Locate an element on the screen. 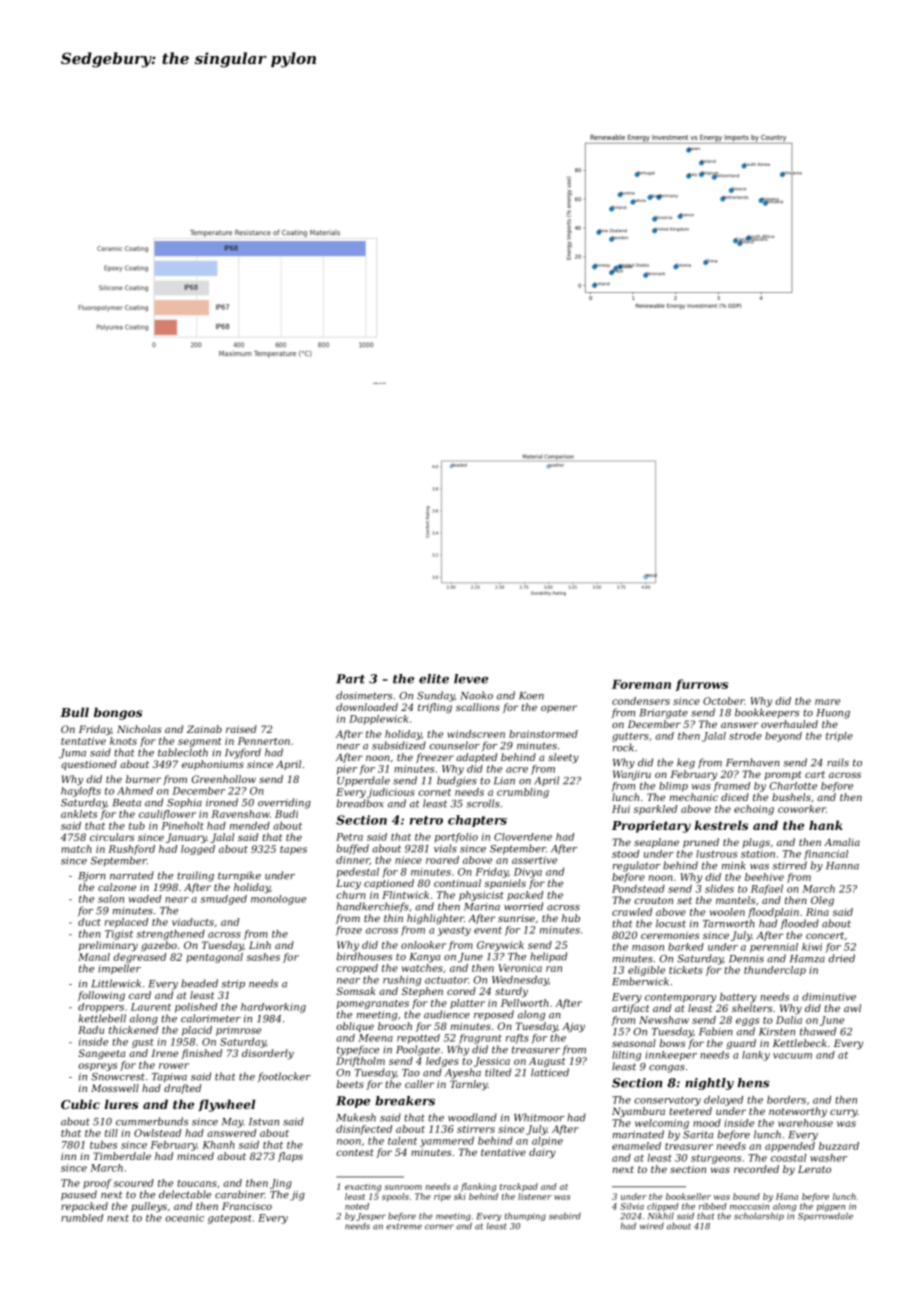  wired is located at coordinates (652, 1226).
